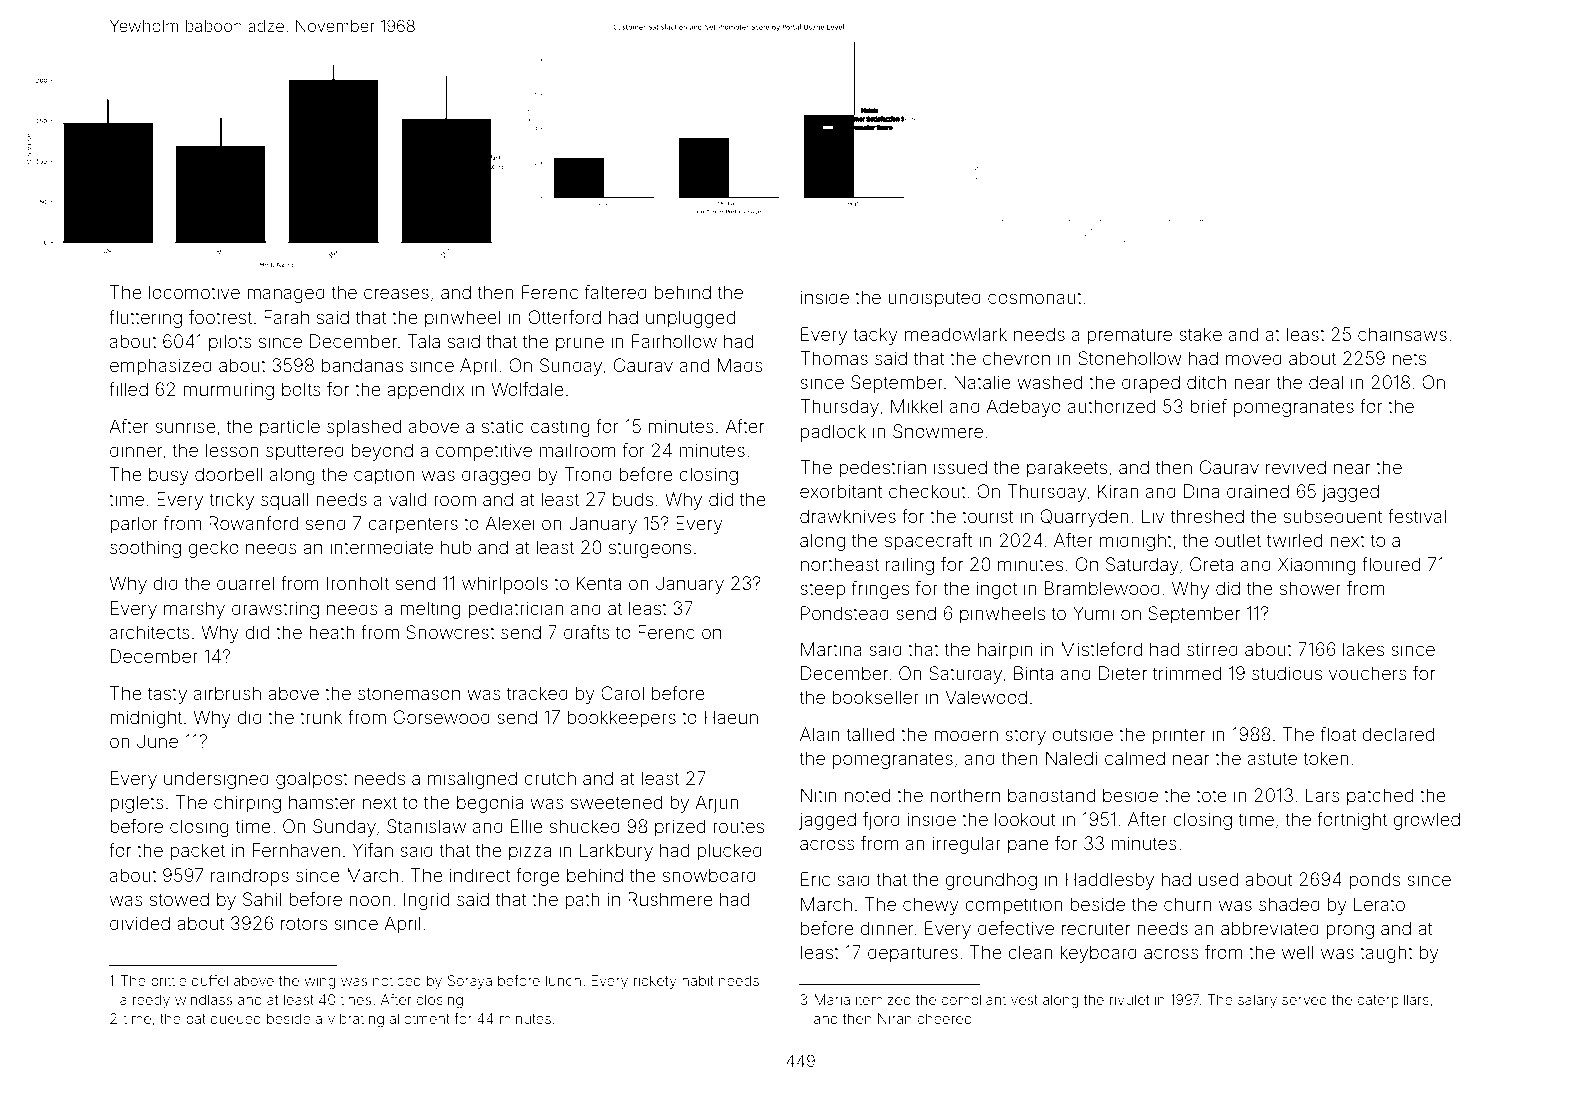 The image size is (1571, 1111). Describe the element at coordinates (945, 1018) in the document. I see `cheered` at that location.
